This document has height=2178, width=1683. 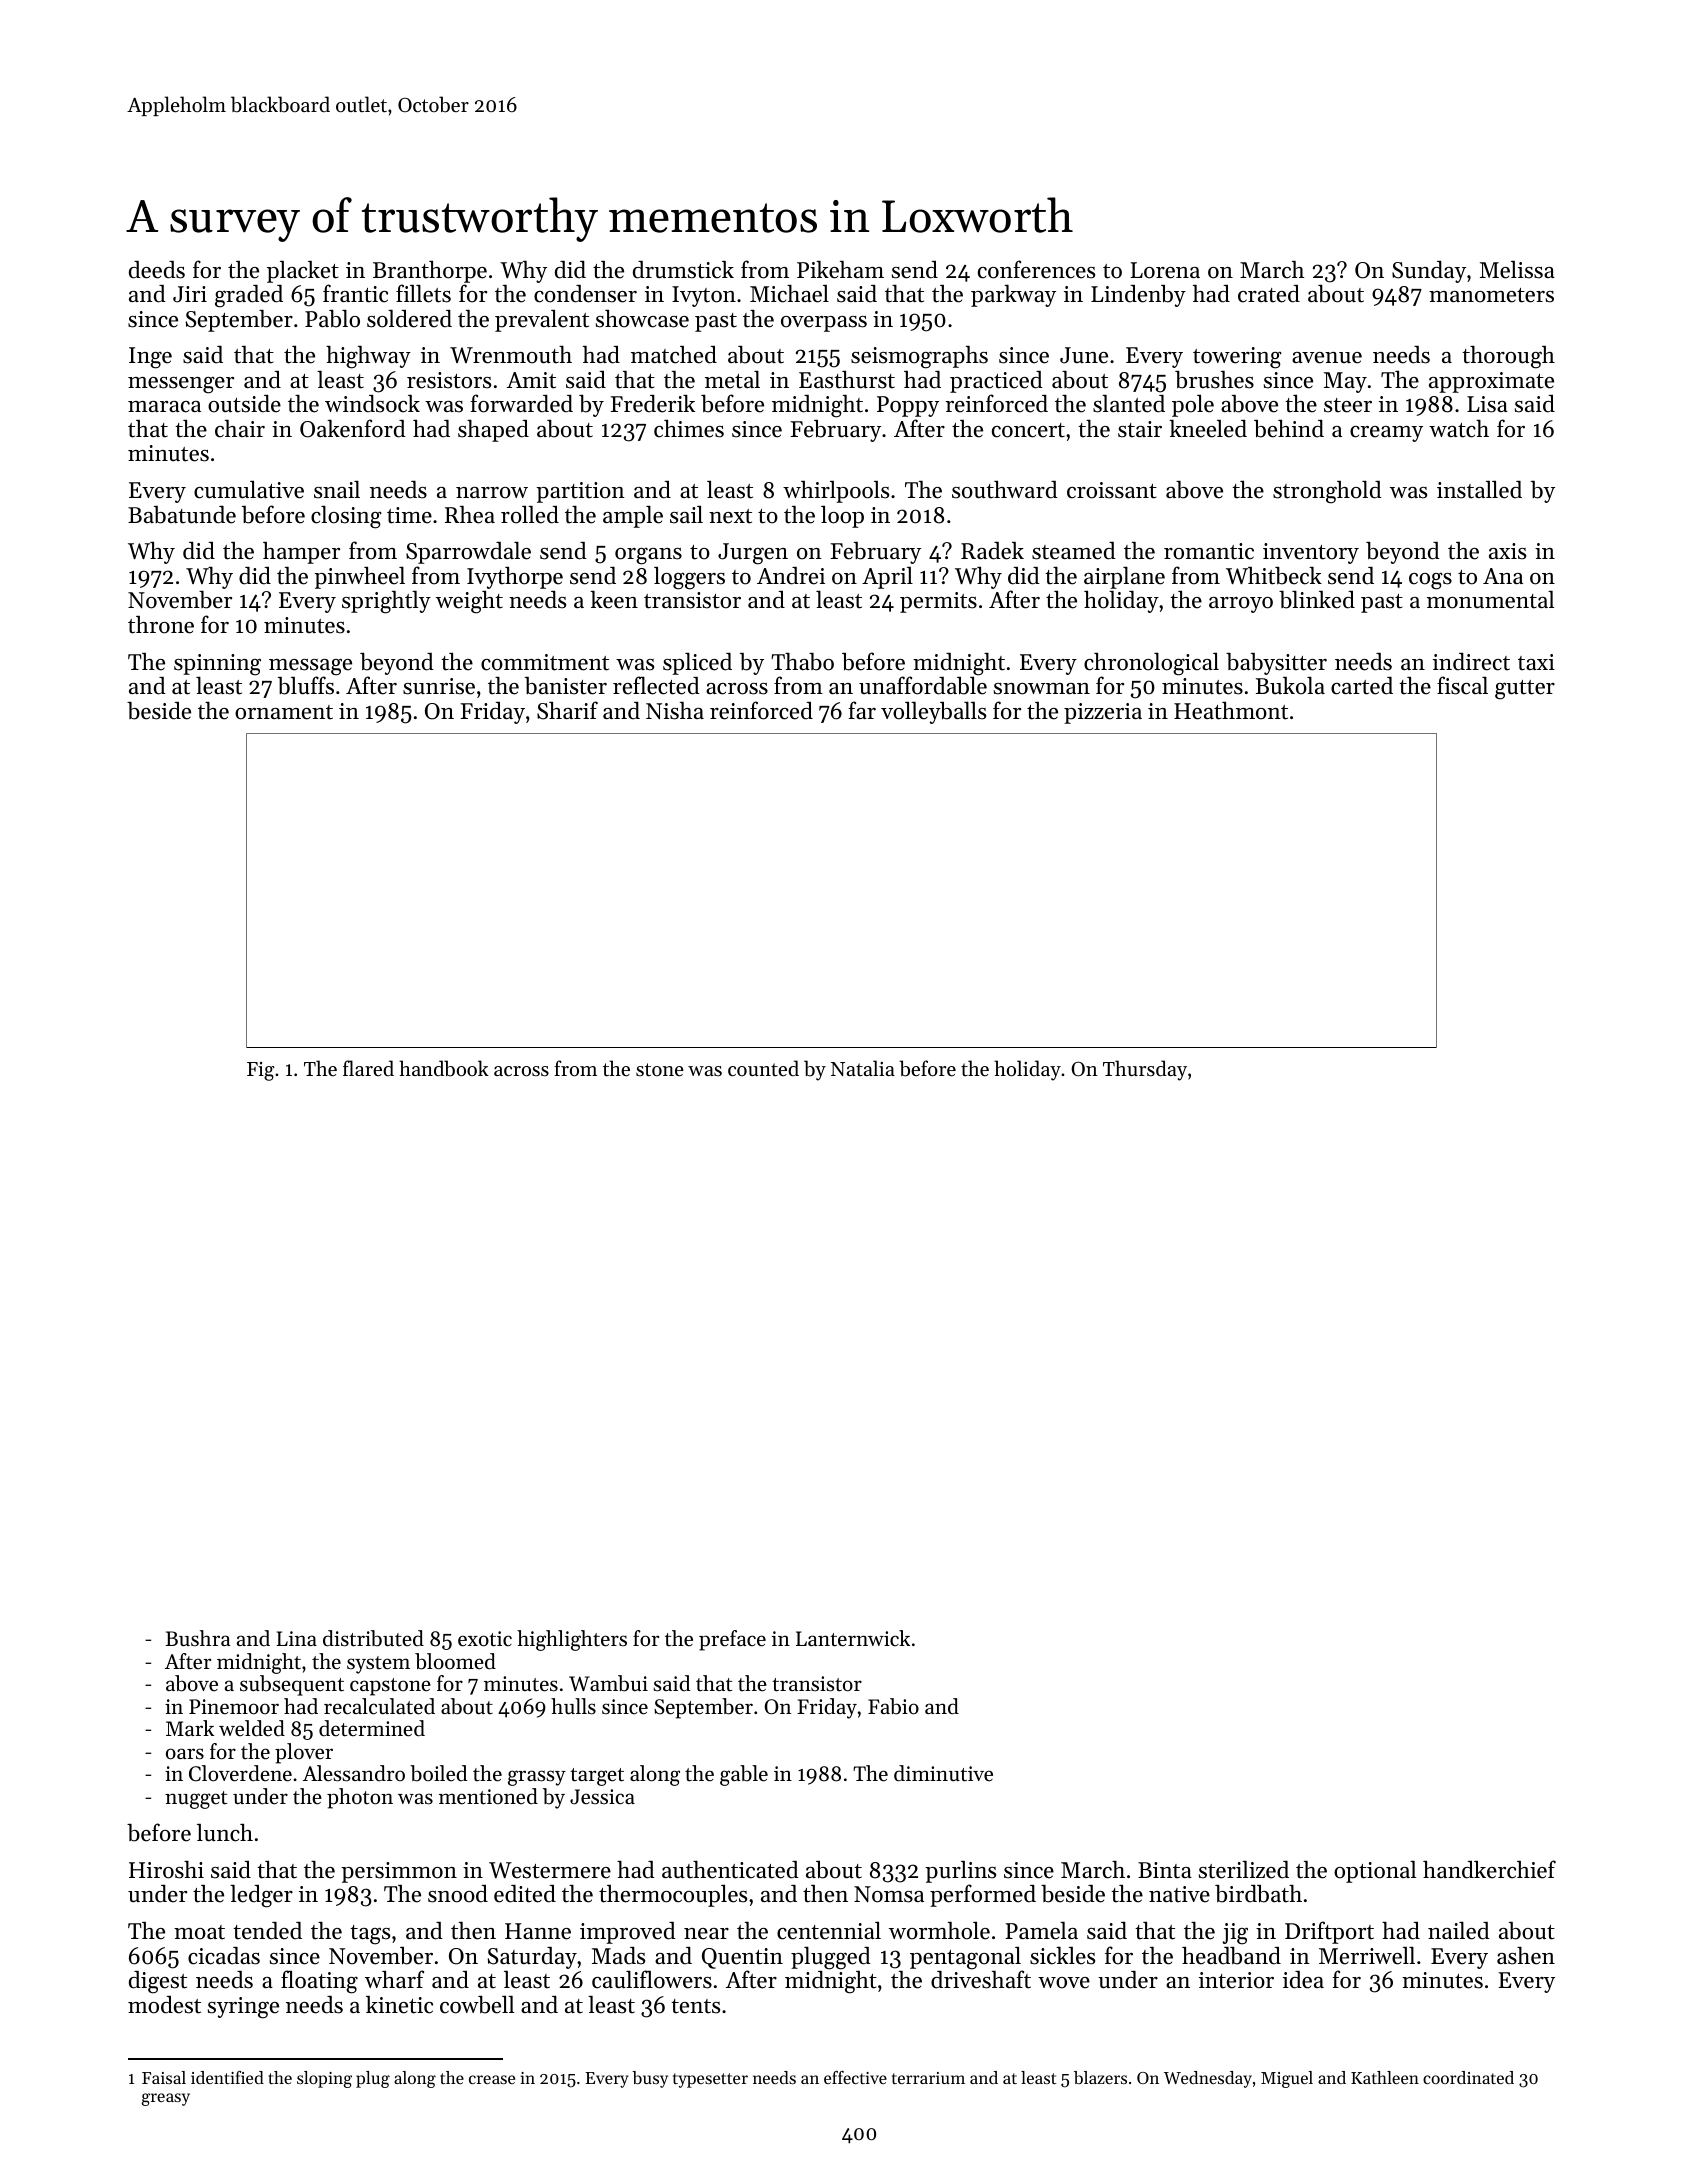 What do you see at coordinates (840, 269) in the document?
I see `Pikeham` at bounding box center [840, 269].
